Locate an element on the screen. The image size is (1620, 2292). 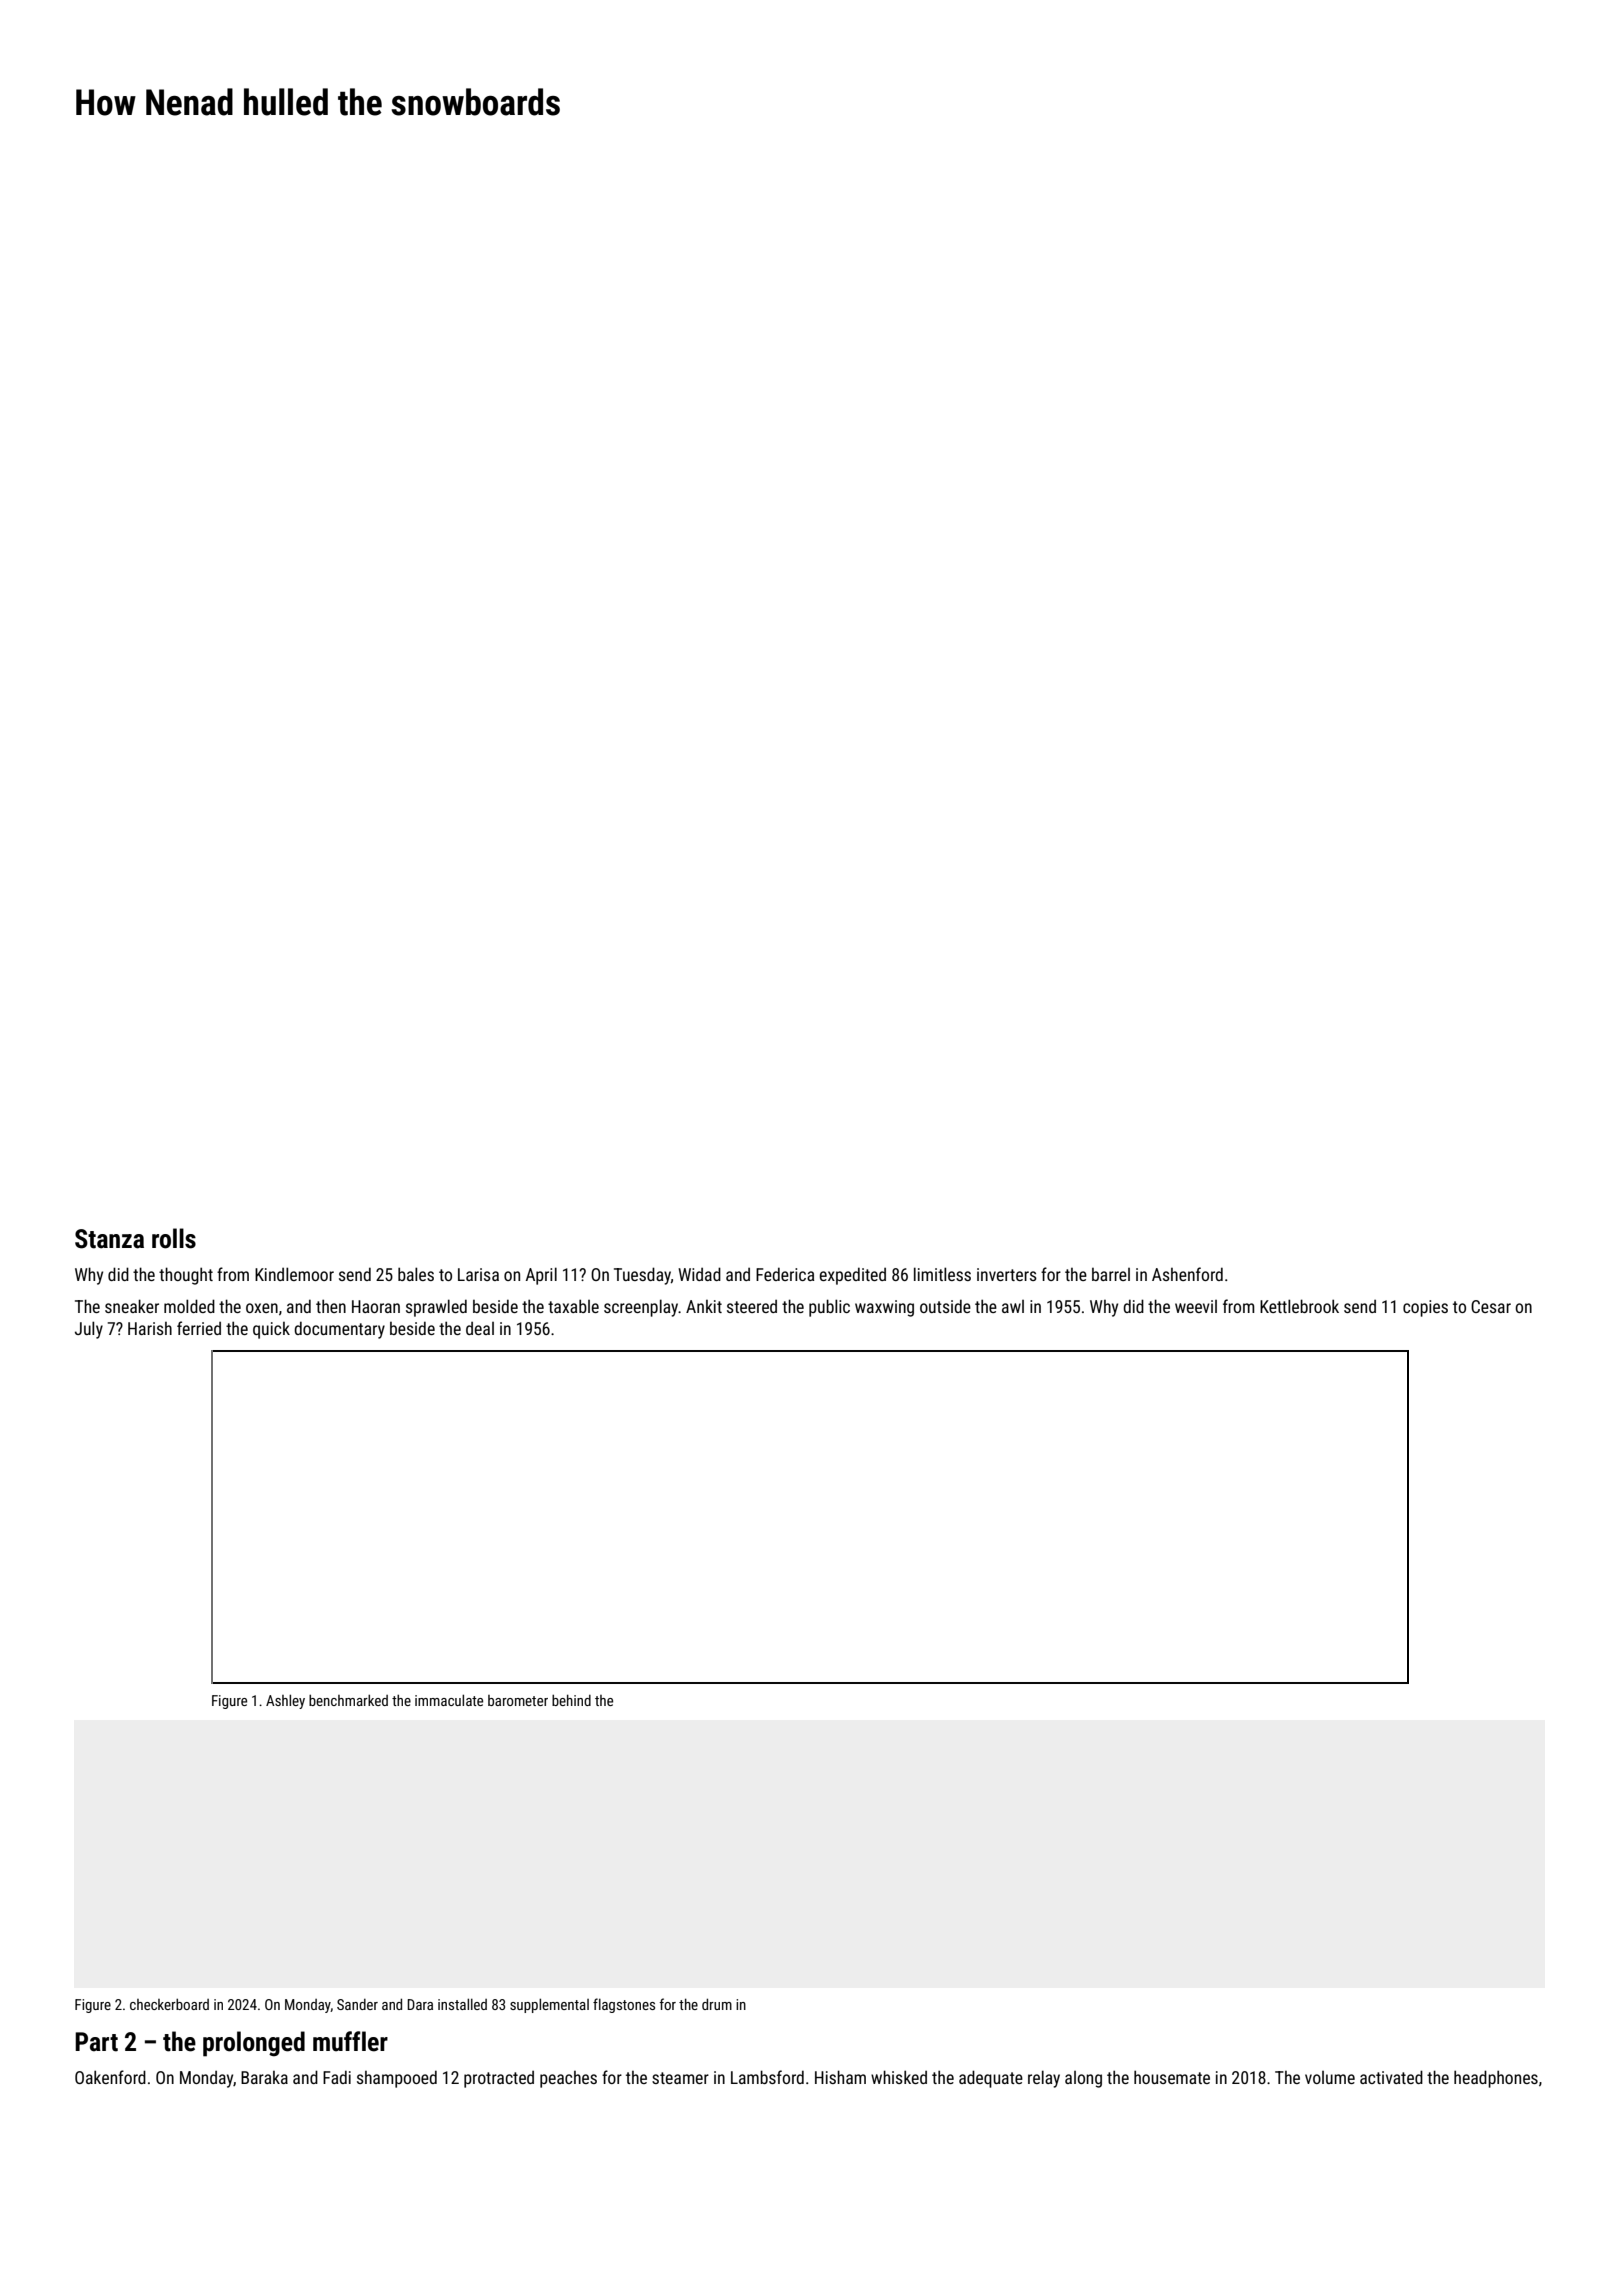
rolls is located at coordinates (174, 1238).
